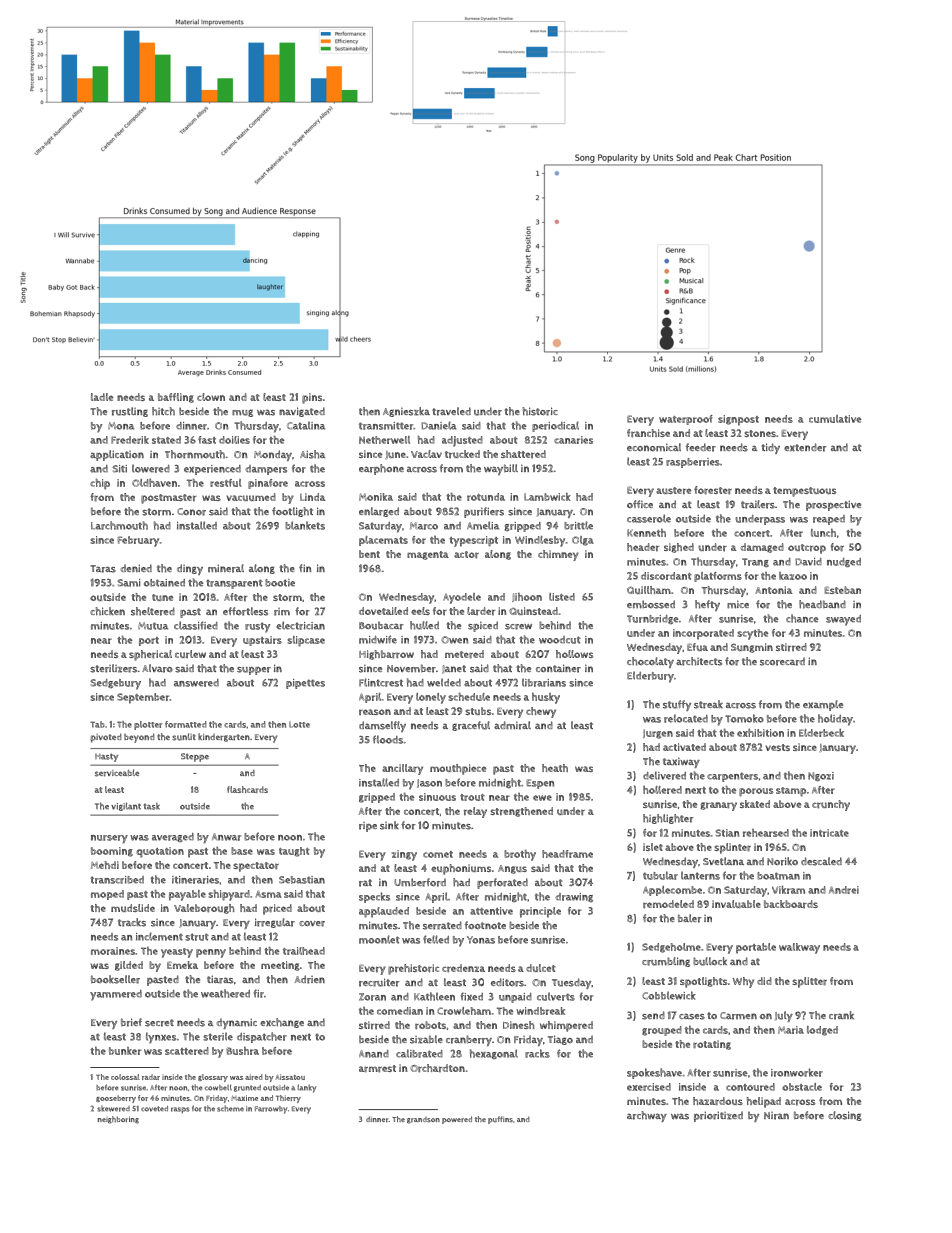 This image has width=952, height=1233. Describe the element at coordinates (758, 504) in the image. I see `trailers` at that location.
